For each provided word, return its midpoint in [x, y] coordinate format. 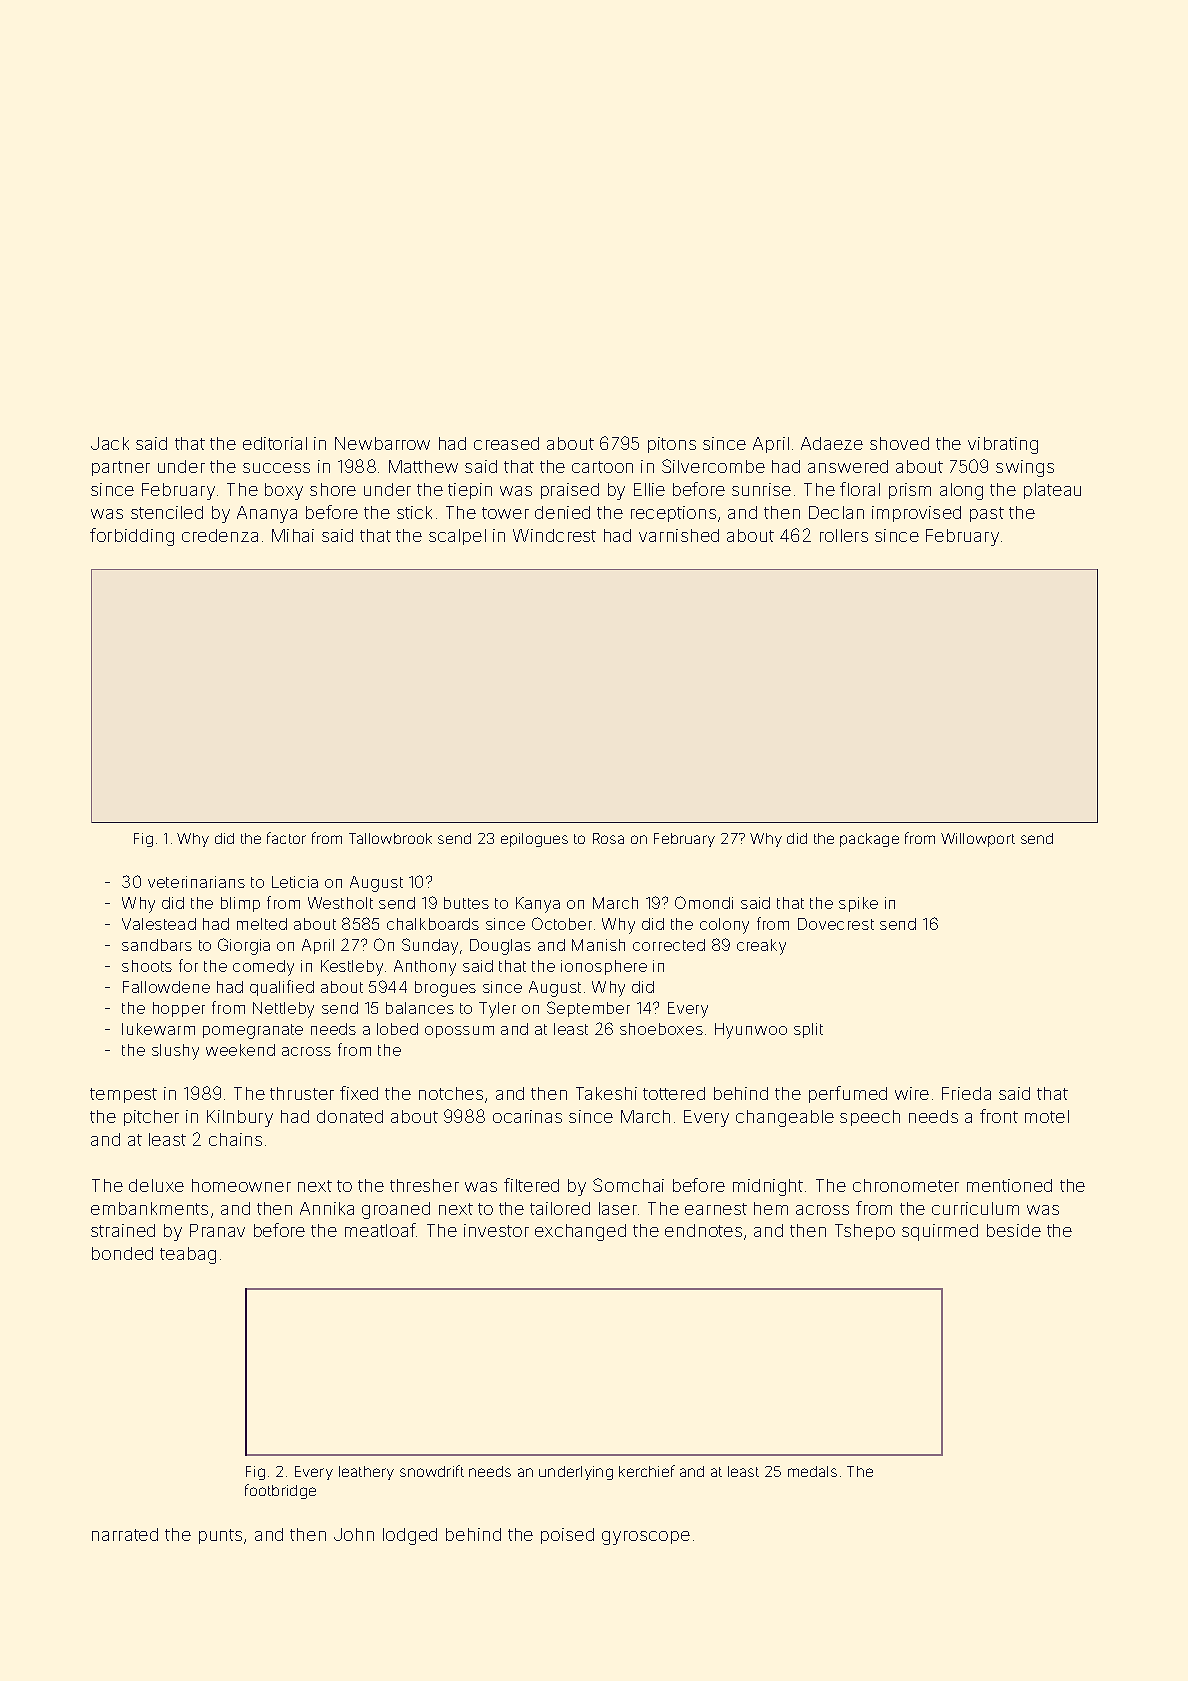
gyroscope [646, 1538]
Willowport [978, 840]
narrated [125, 1534]
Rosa [608, 838]
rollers [844, 535]
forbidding [132, 537]
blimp [240, 904]
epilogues [534, 840]
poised [567, 1536]
